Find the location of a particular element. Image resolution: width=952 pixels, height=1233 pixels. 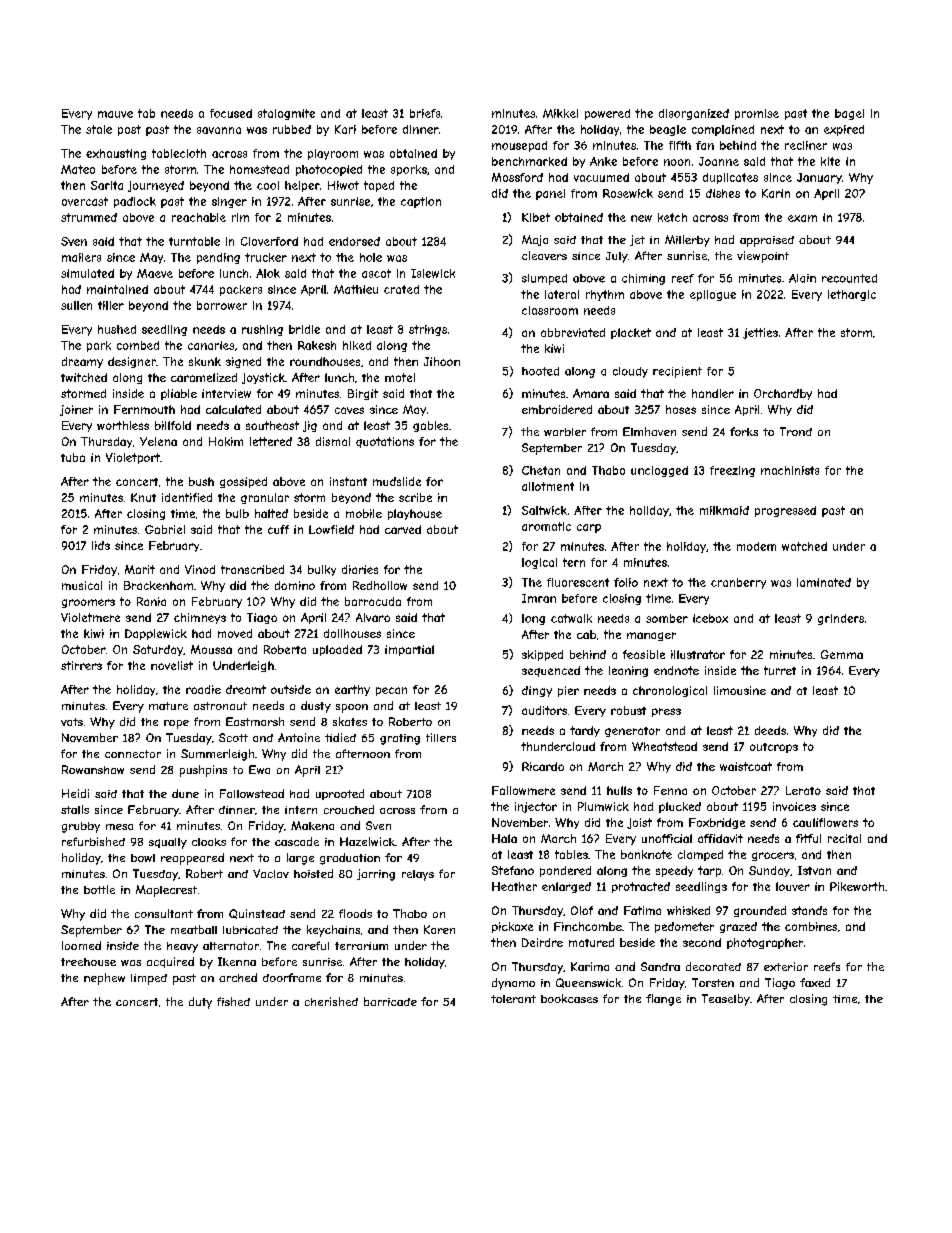

bagel is located at coordinates (849, 114).
